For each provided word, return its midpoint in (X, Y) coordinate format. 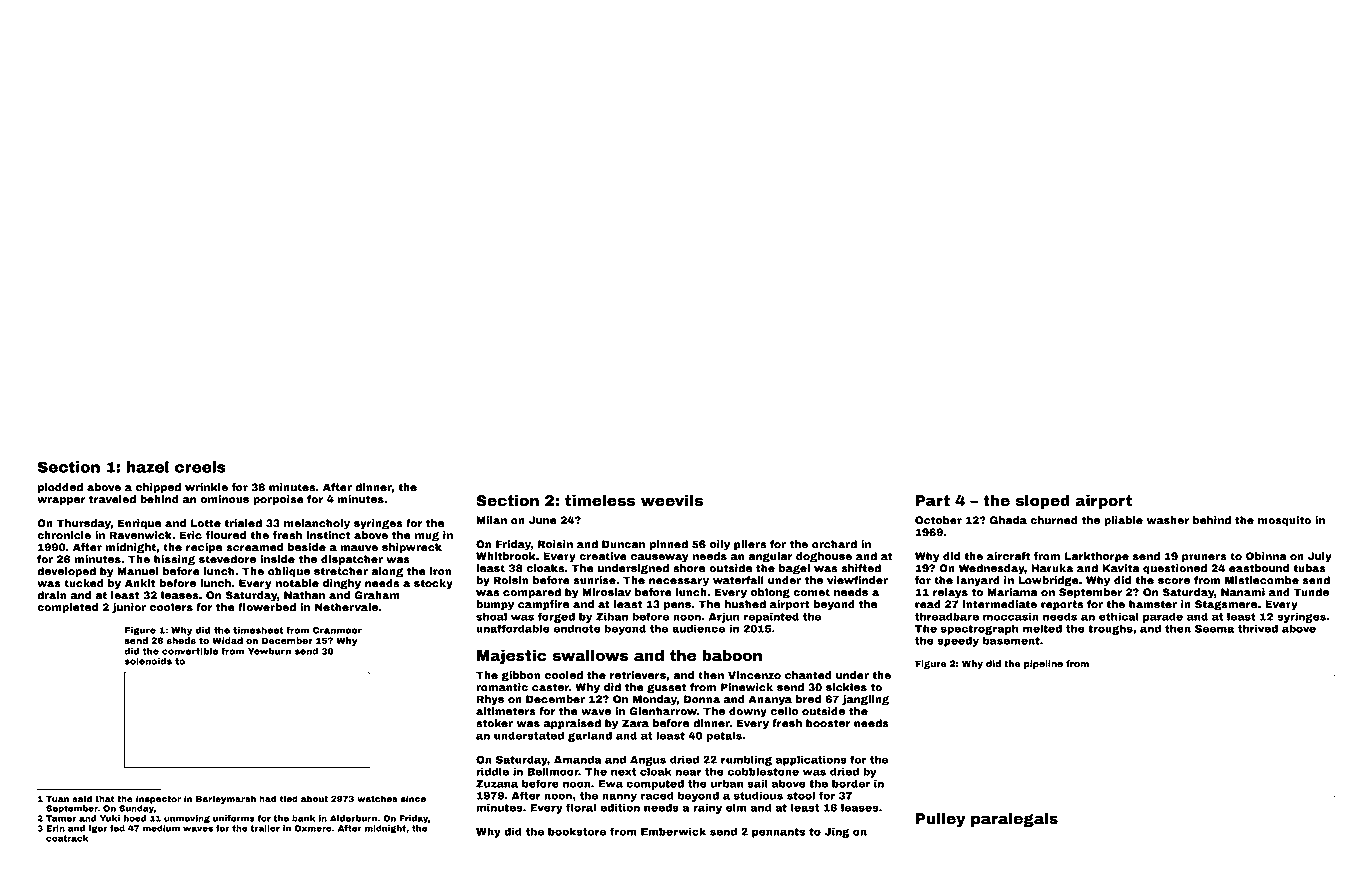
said (82, 798)
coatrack (67, 838)
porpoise (278, 500)
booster (828, 723)
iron (441, 571)
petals (724, 736)
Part (933, 501)
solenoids (148, 661)
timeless (600, 501)
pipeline (1043, 664)
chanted (808, 675)
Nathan (304, 595)
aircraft (1008, 556)
